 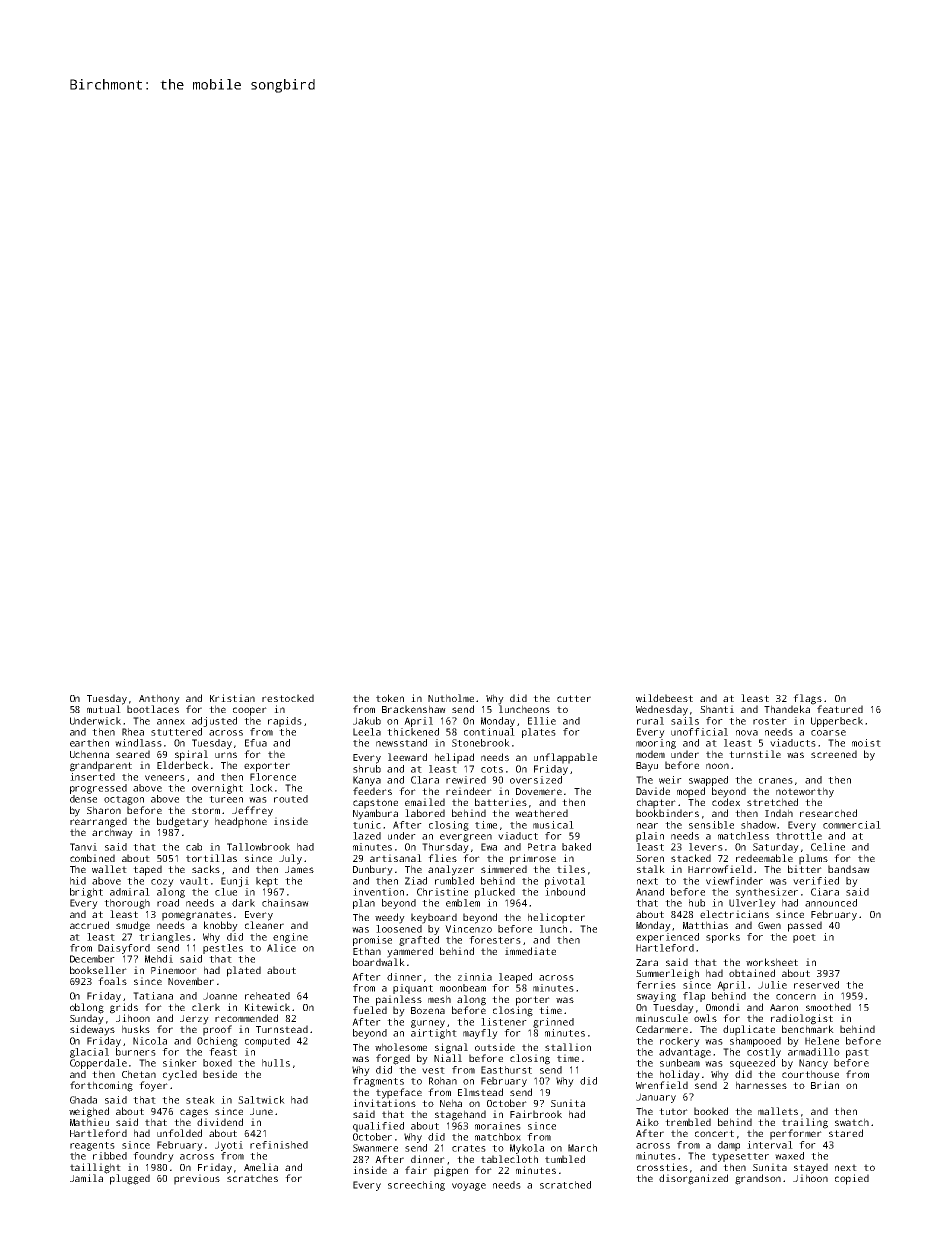 What do you see at coordinates (416, 1186) in the image?
I see `screeching` at bounding box center [416, 1186].
